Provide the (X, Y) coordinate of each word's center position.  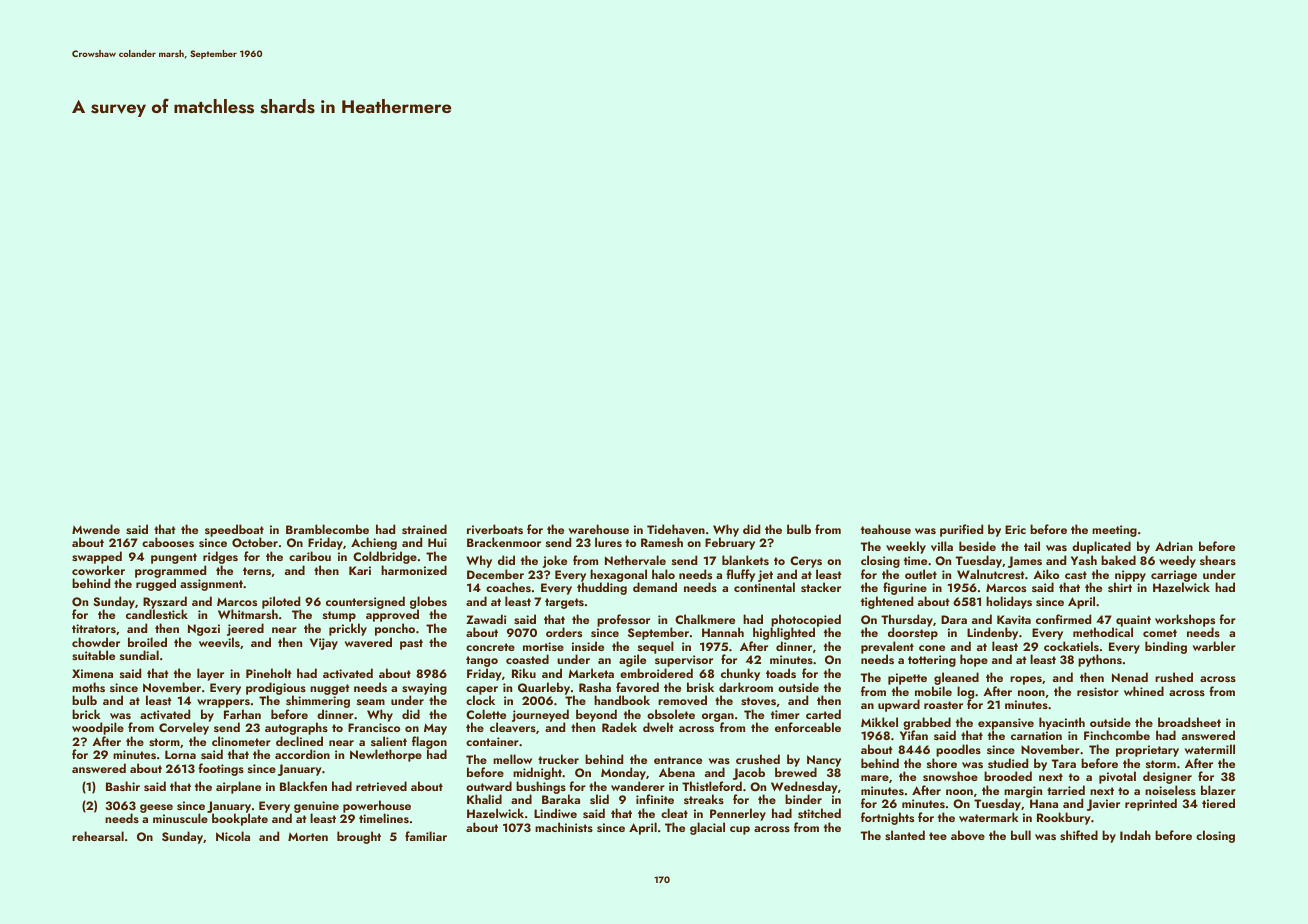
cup (740, 830)
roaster (943, 705)
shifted (1079, 835)
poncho (395, 629)
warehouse (599, 529)
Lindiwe (555, 813)
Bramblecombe (327, 529)
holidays (1009, 602)
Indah (1135, 835)
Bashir (123, 786)
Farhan (242, 714)
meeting (1114, 531)
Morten (308, 836)
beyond (596, 716)
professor (623, 620)
